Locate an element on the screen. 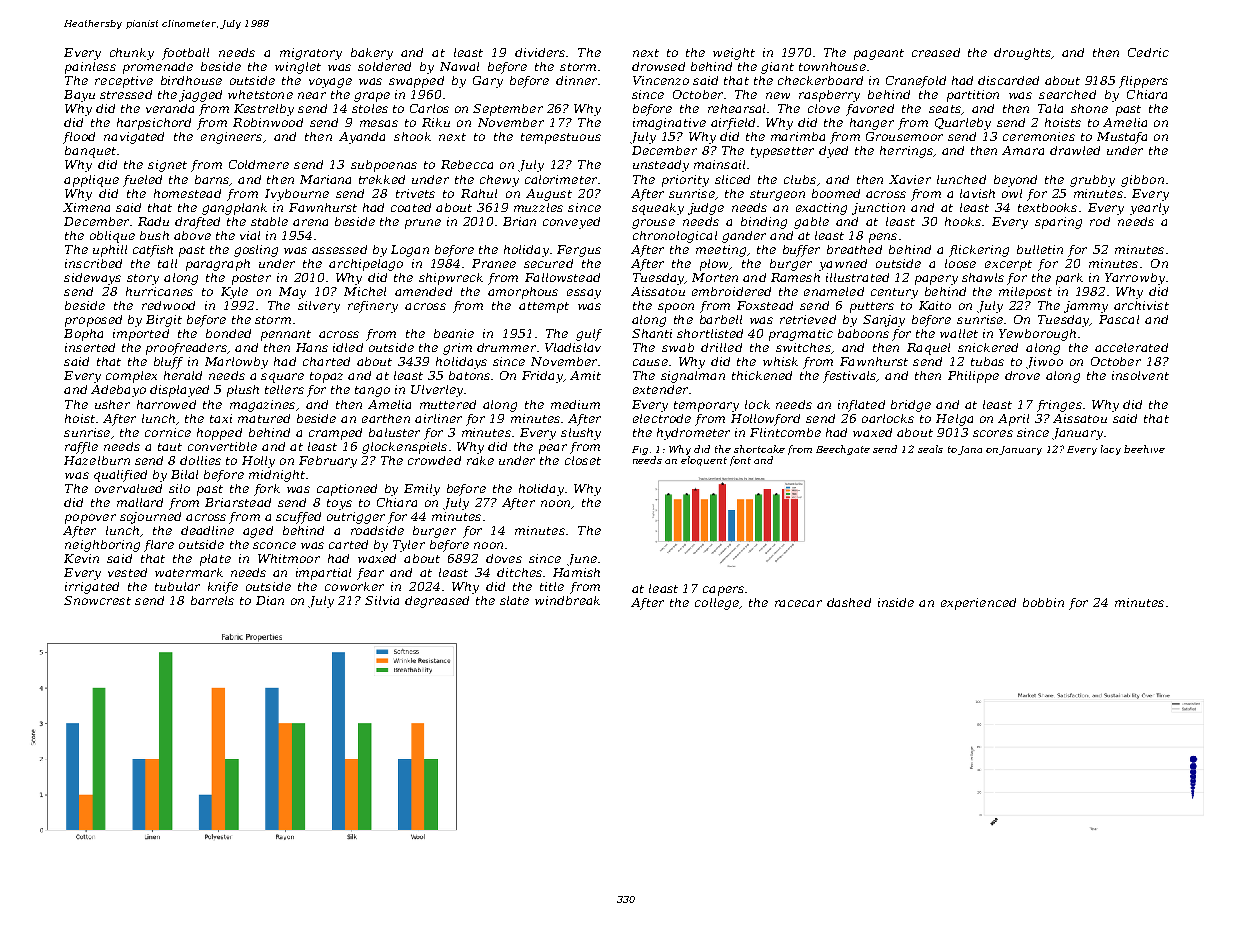  shawls is located at coordinates (983, 277).
